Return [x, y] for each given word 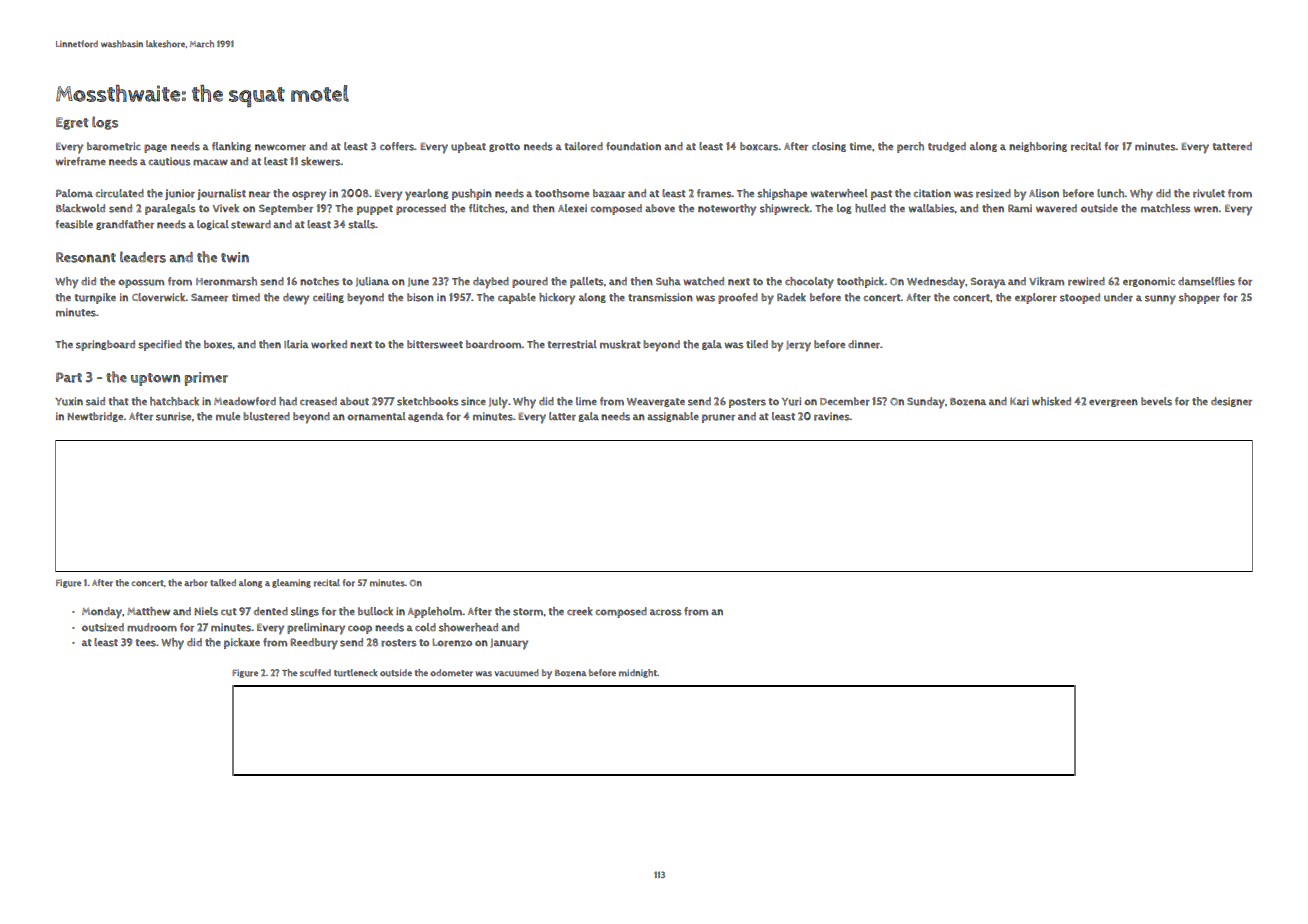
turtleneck [356, 673]
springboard [105, 345]
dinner [864, 344]
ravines [832, 416]
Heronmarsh [226, 281]
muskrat [620, 344]
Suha [668, 281]
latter [562, 416]
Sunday [926, 403]
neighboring [1038, 147]
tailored [584, 146]
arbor [196, 583]
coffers [397, 146]
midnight [638, 673]
